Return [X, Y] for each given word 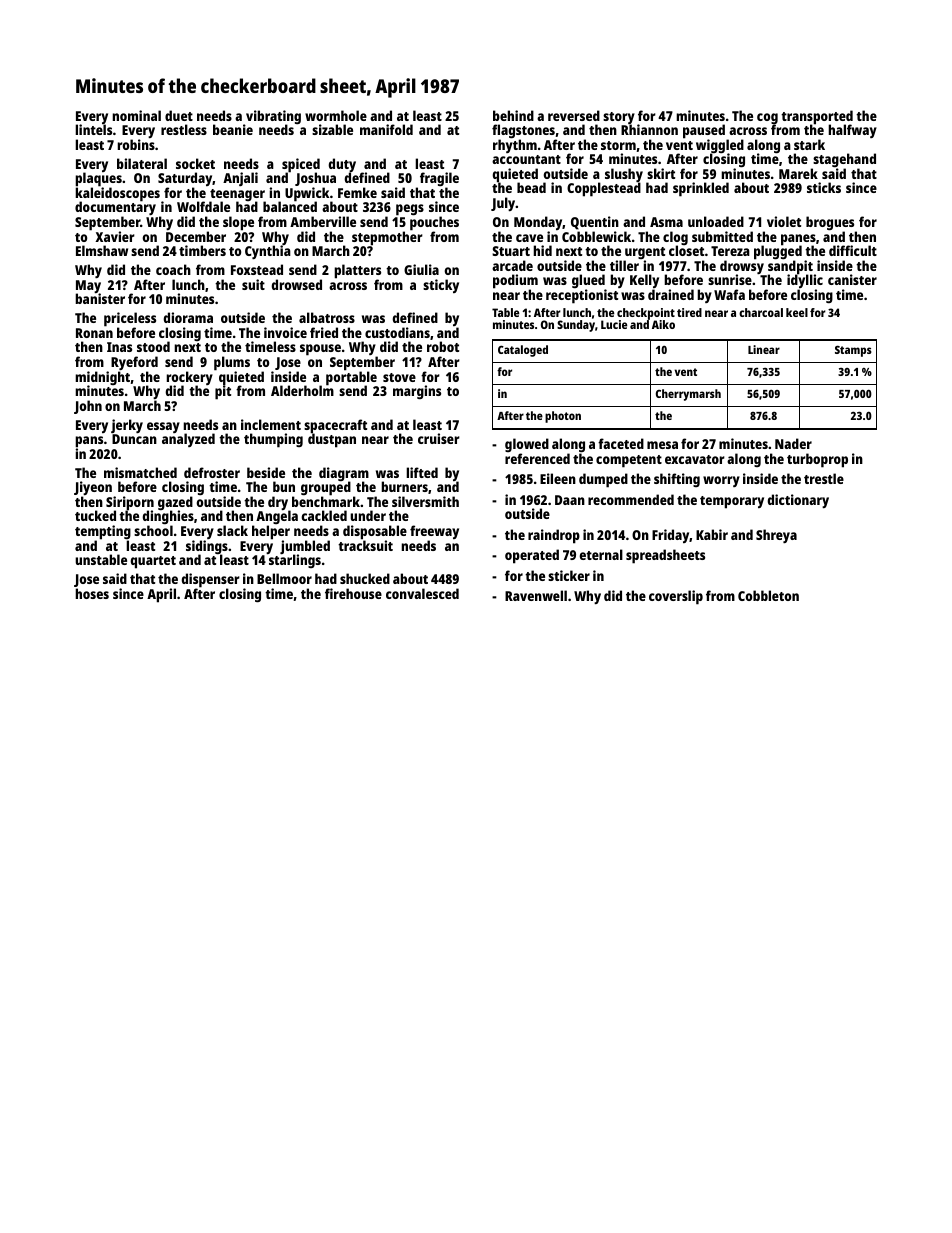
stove [399, 377]
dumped [603, 480]
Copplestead [604, 190]
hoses [92, 593]
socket [195, 163]
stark [809, 144]
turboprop [817, 460]
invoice [285, 332]
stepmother [387, 238]
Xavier [115, 236]
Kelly [644, 282]
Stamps [853, 351]
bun [284, 486]
